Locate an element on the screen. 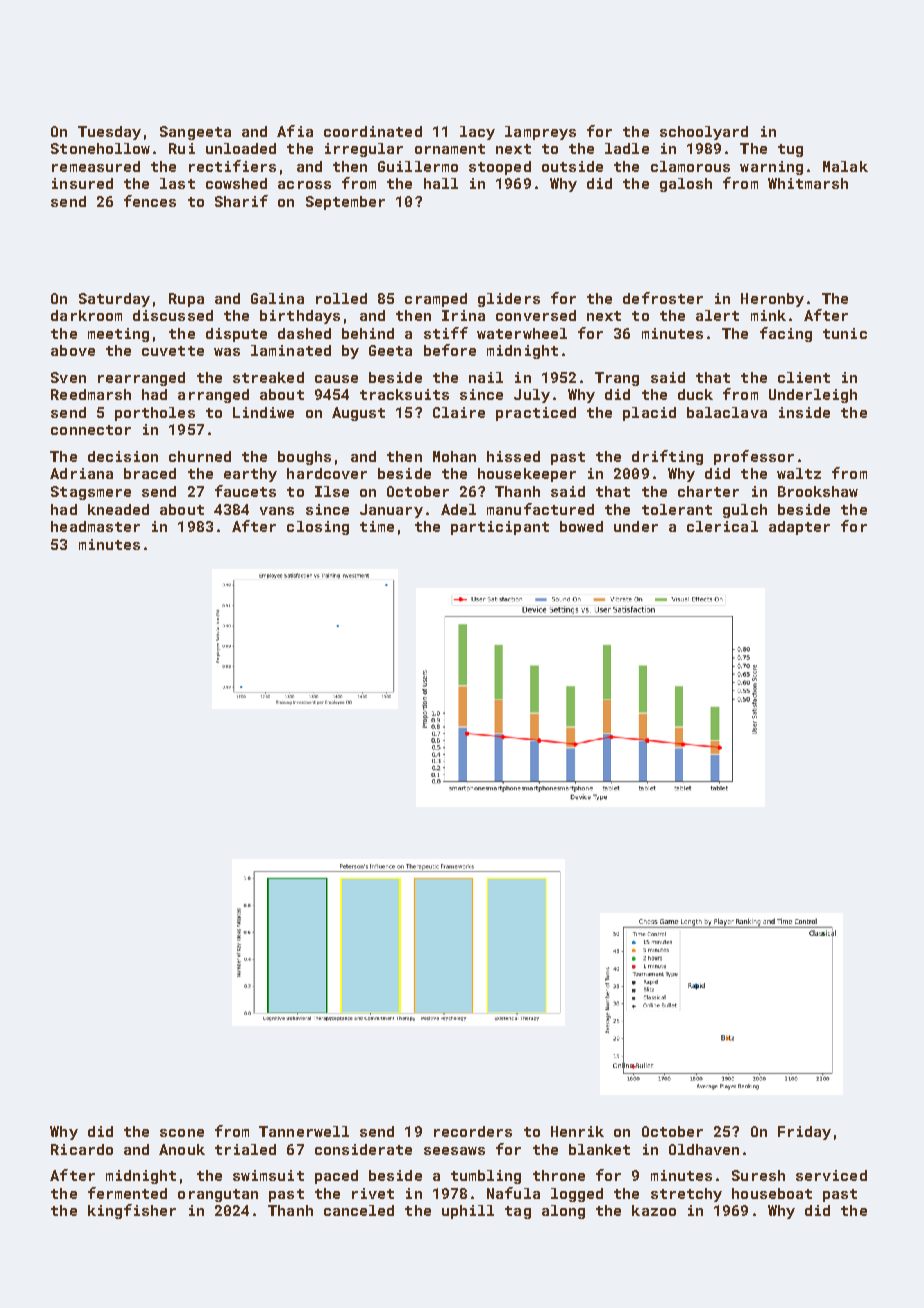  coordinated is located at coordinates (373, 131).
